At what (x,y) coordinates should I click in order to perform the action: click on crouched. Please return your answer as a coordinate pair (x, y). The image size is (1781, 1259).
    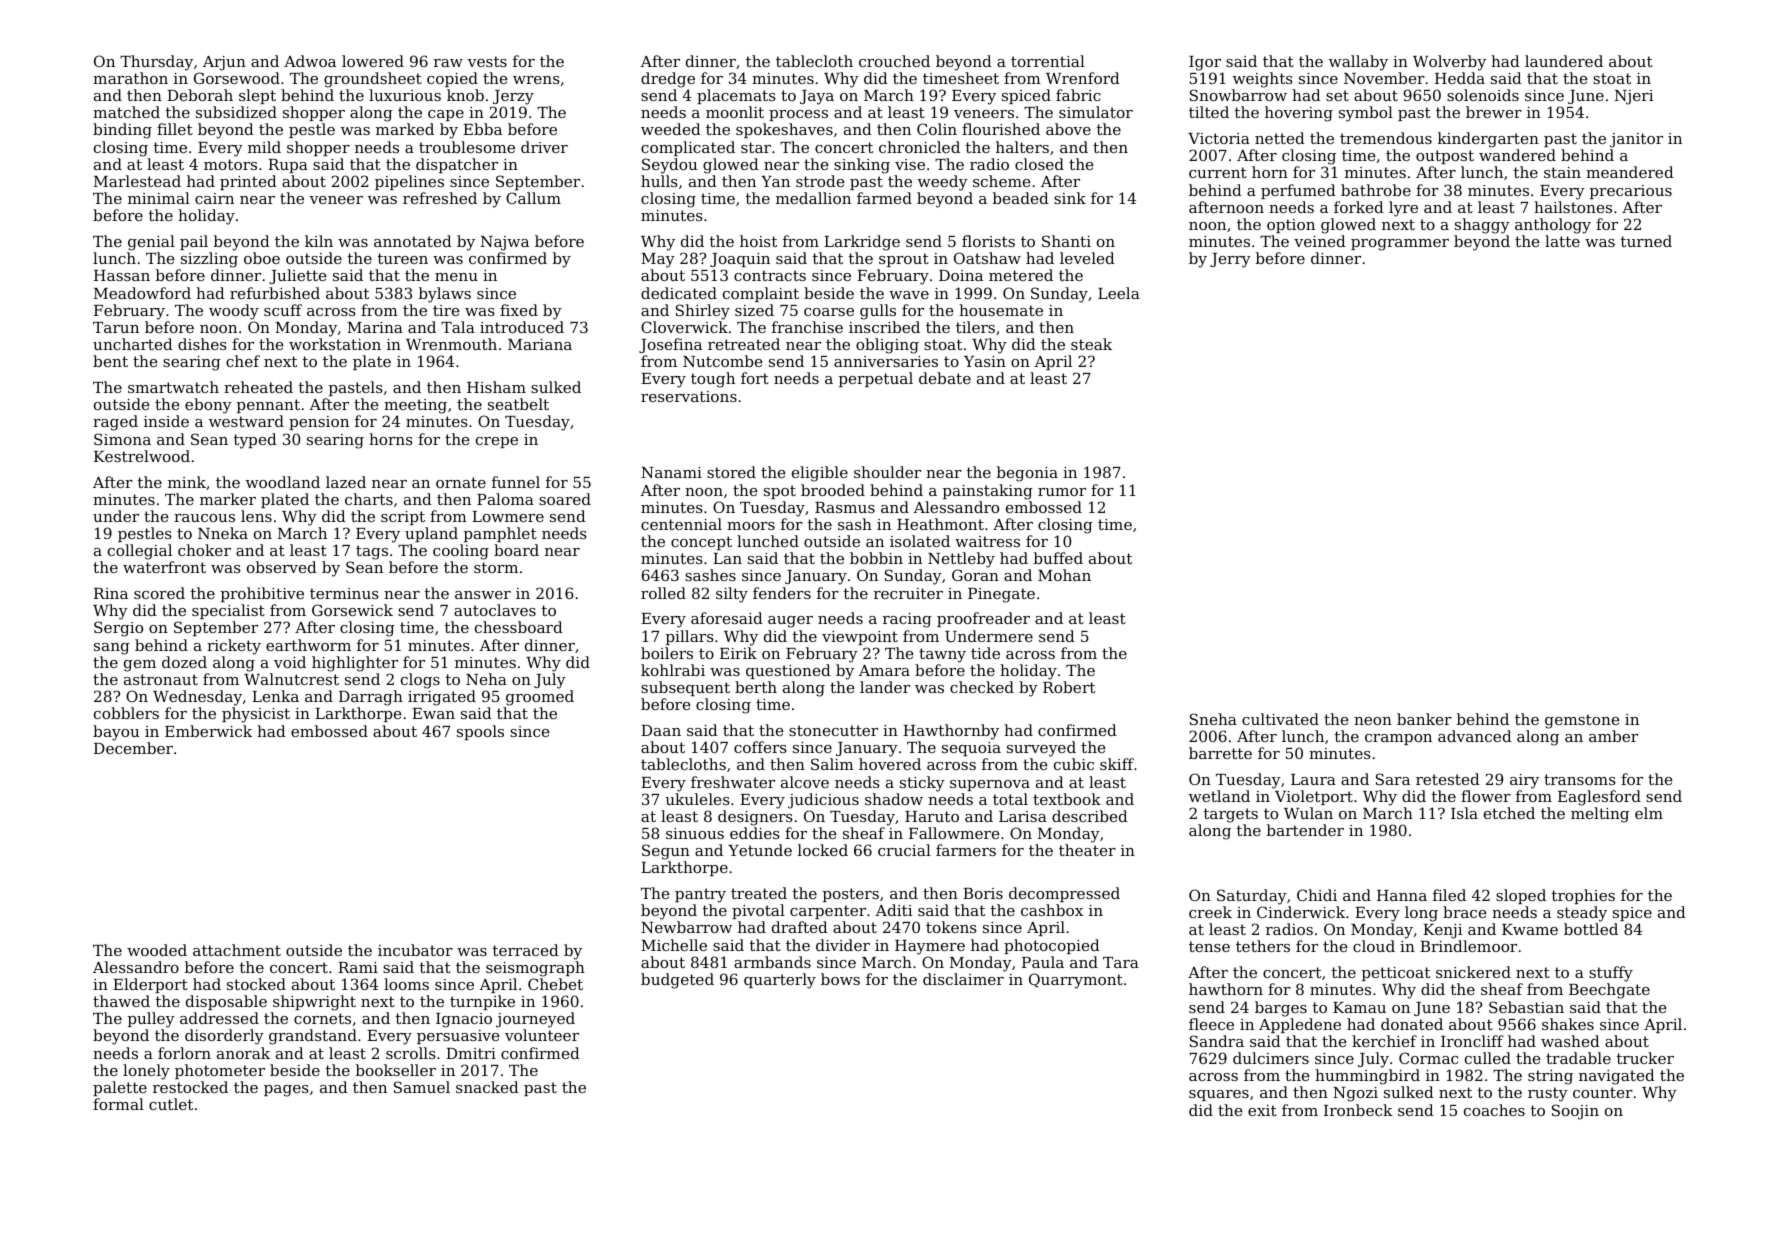
    Looking at the image, I should click on (894, 61).
